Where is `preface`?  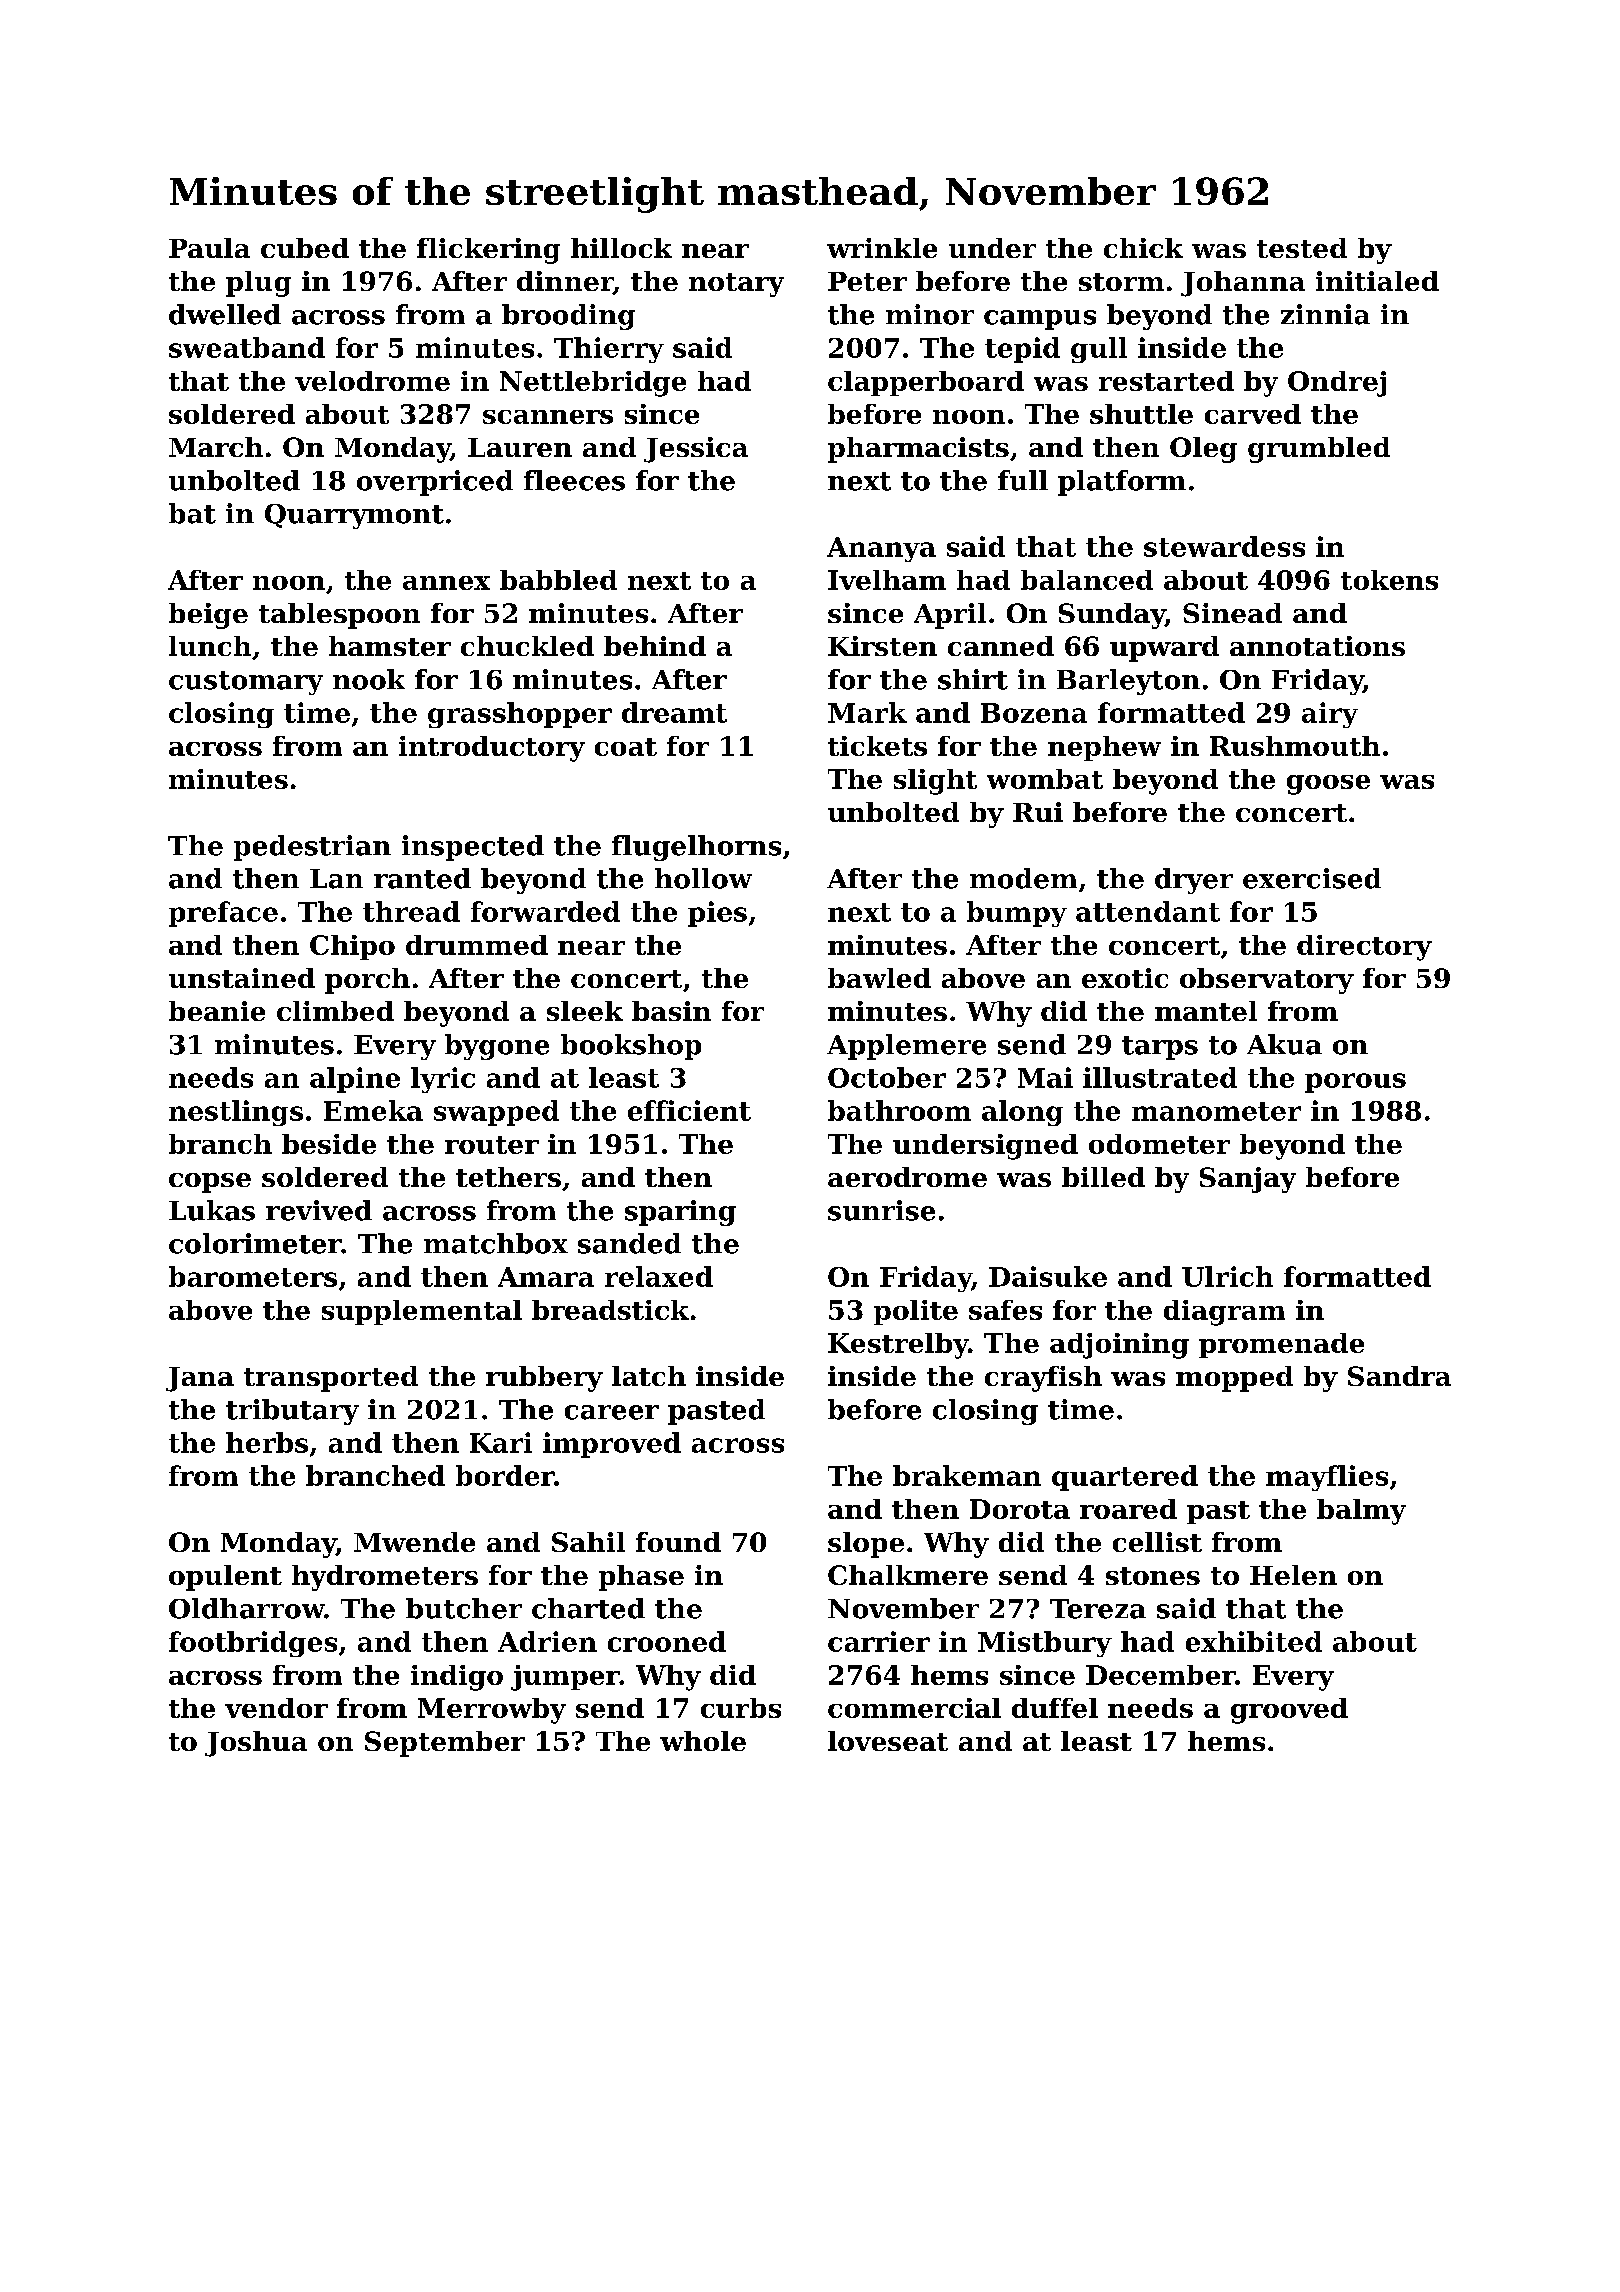
preface is located at coordinates (223, 914).
